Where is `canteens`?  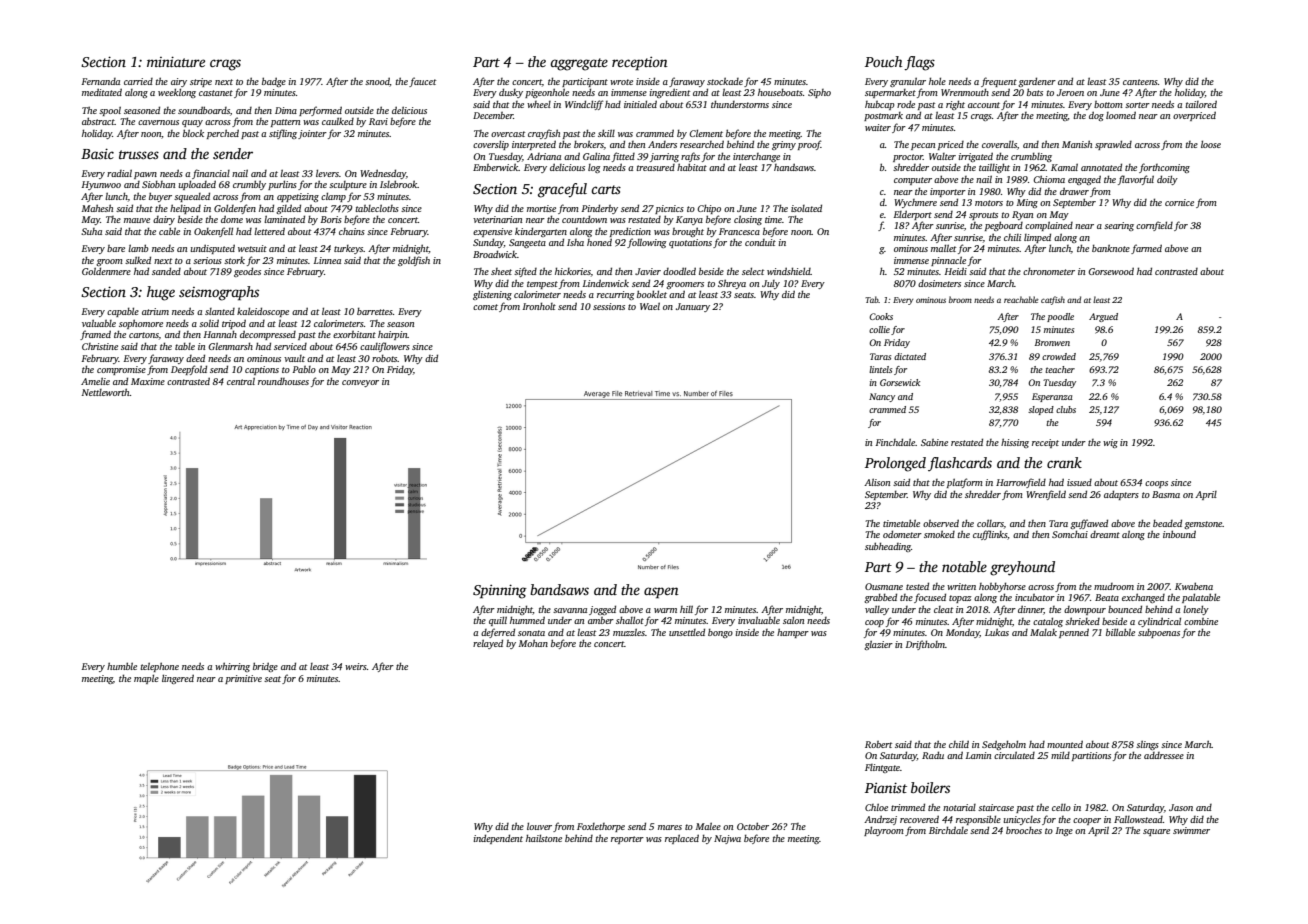
canteens is located at coordinates (1140, 82).
